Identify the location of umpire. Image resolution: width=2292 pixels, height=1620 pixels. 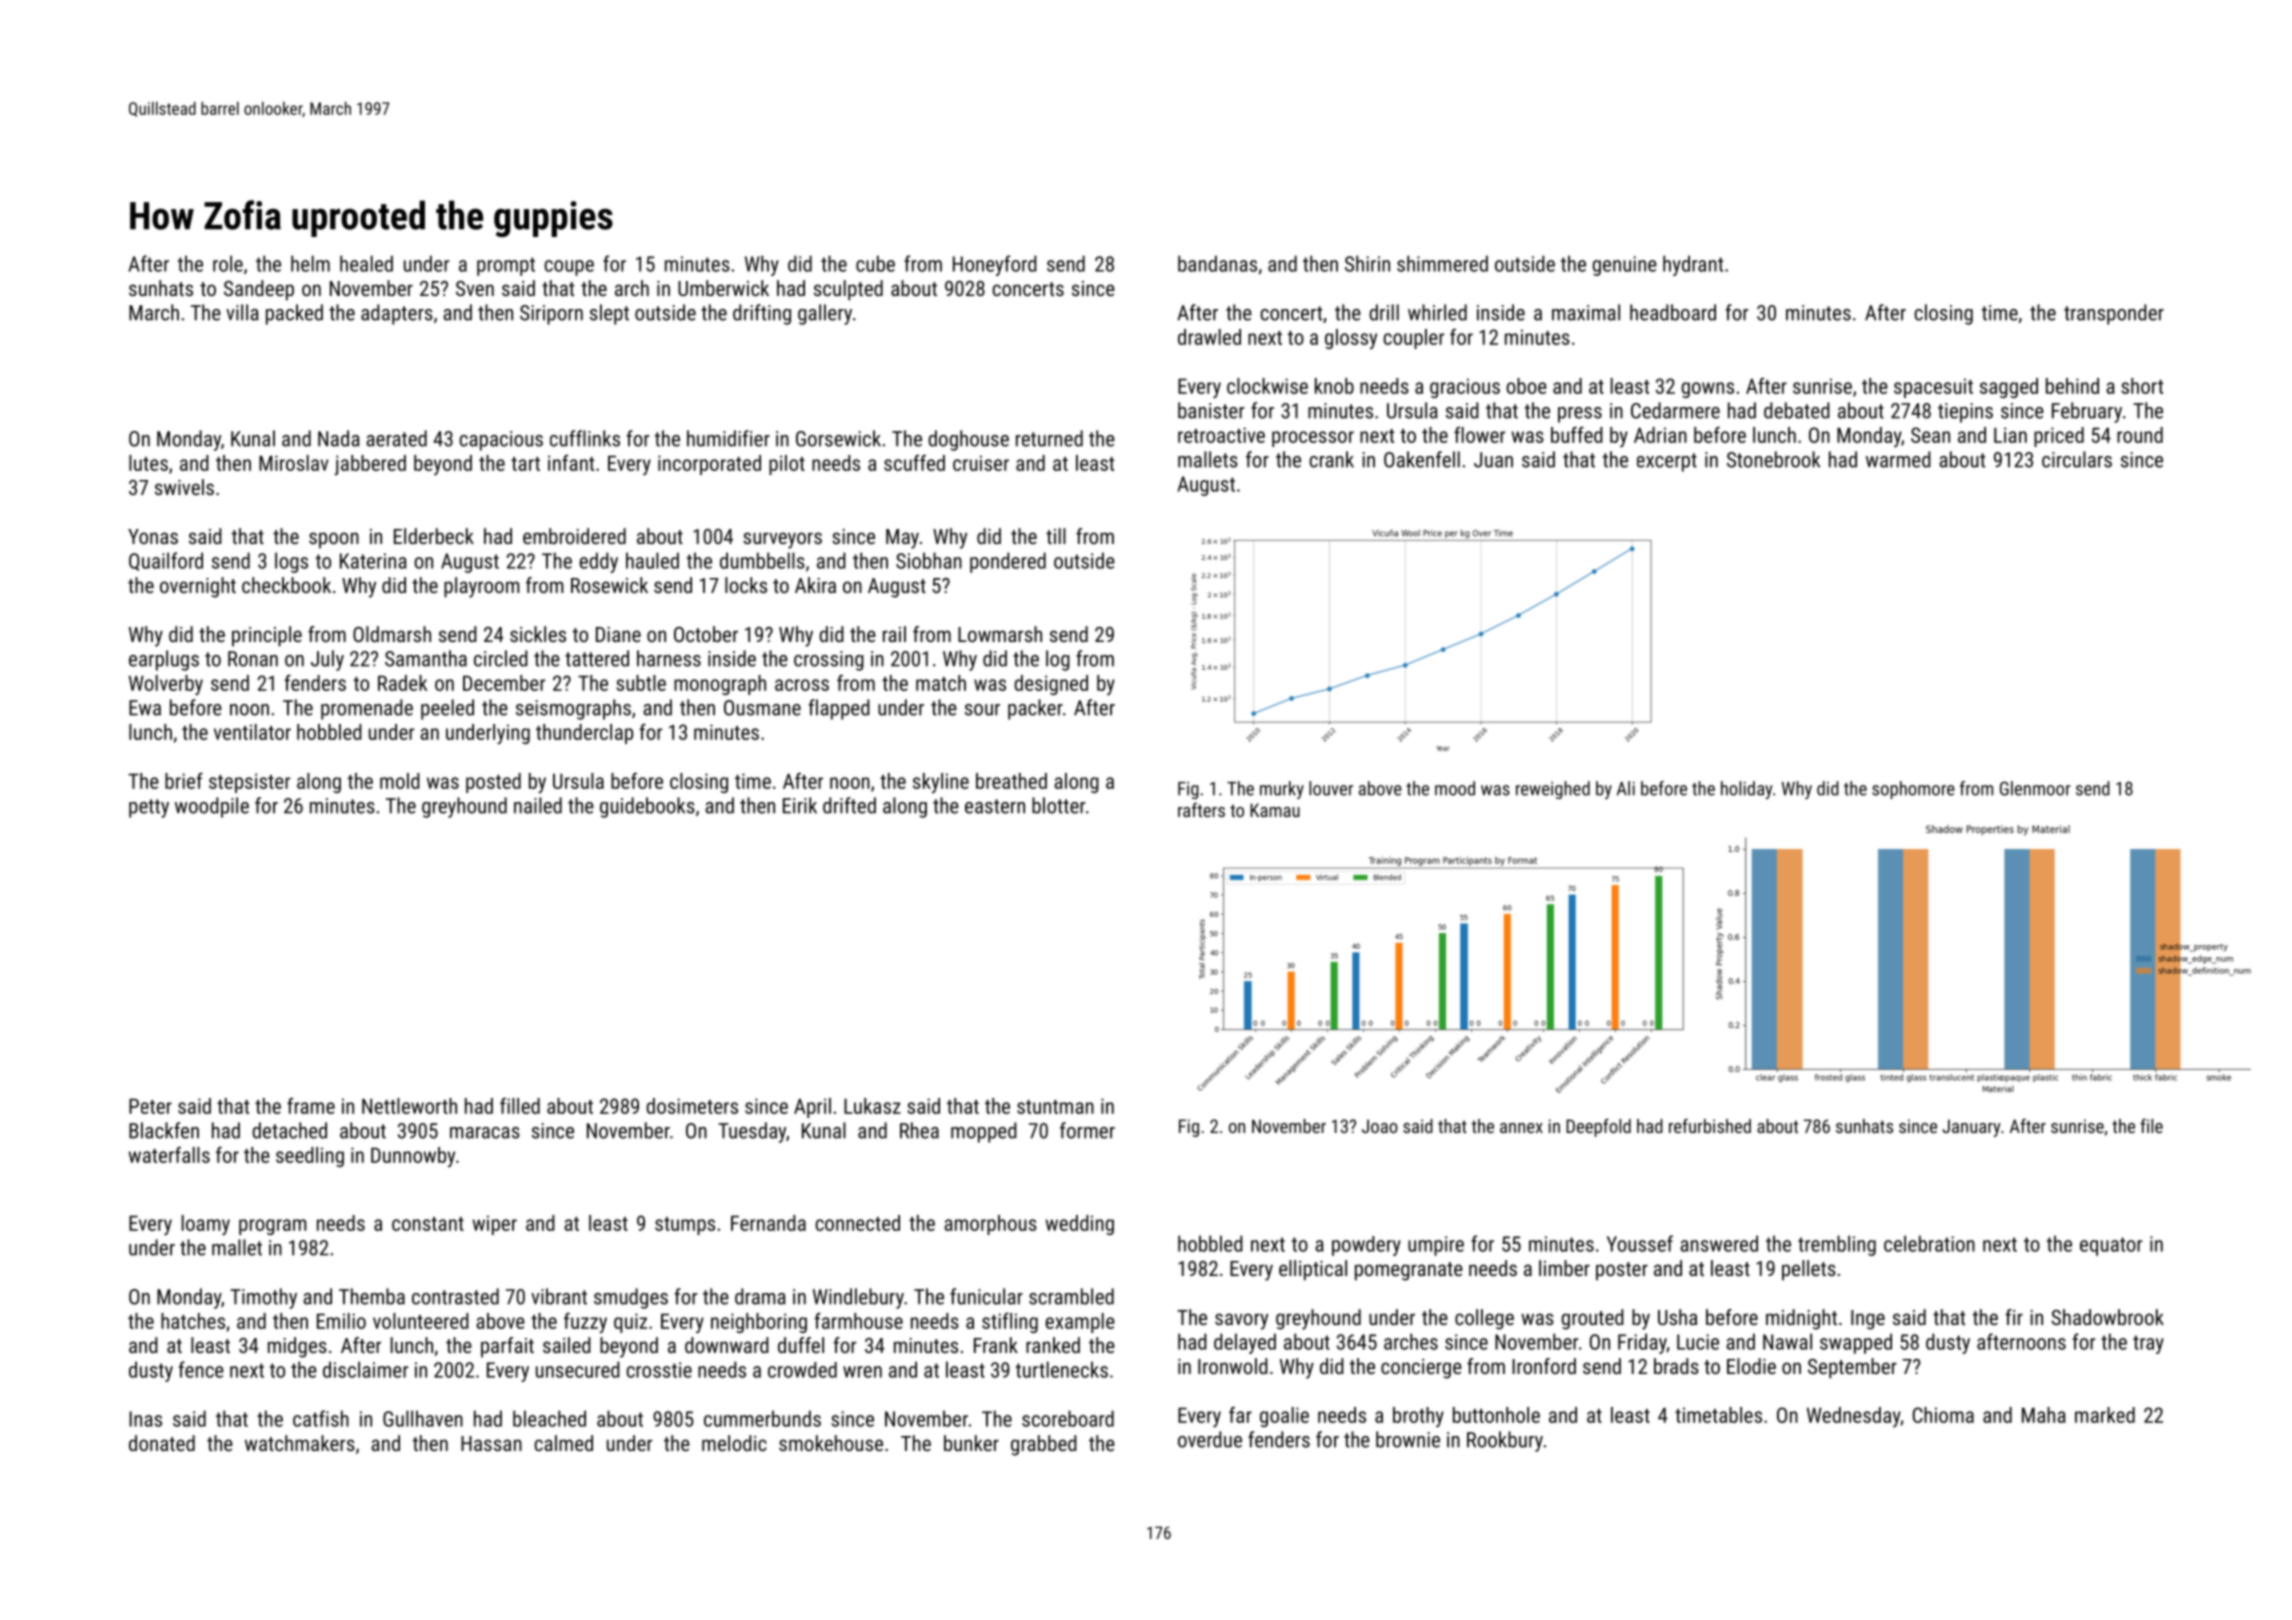
(1436, 1246).
